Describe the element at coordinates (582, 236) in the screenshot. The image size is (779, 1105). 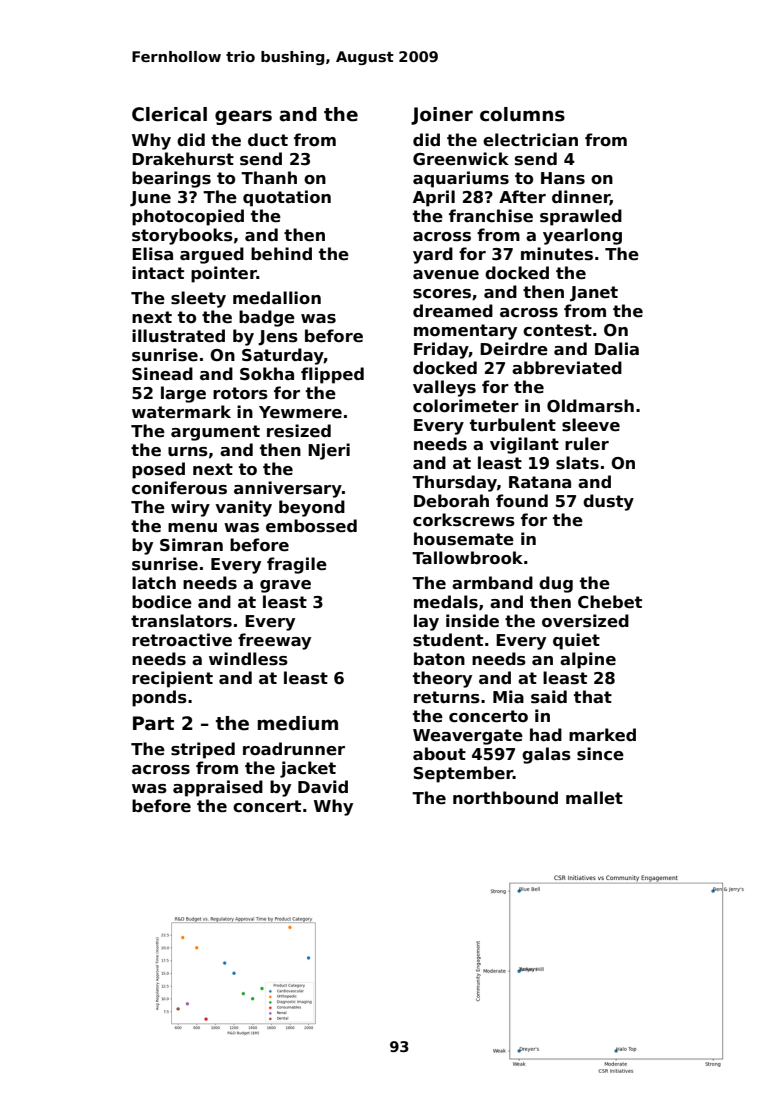
I see `yearlong` at that location.
